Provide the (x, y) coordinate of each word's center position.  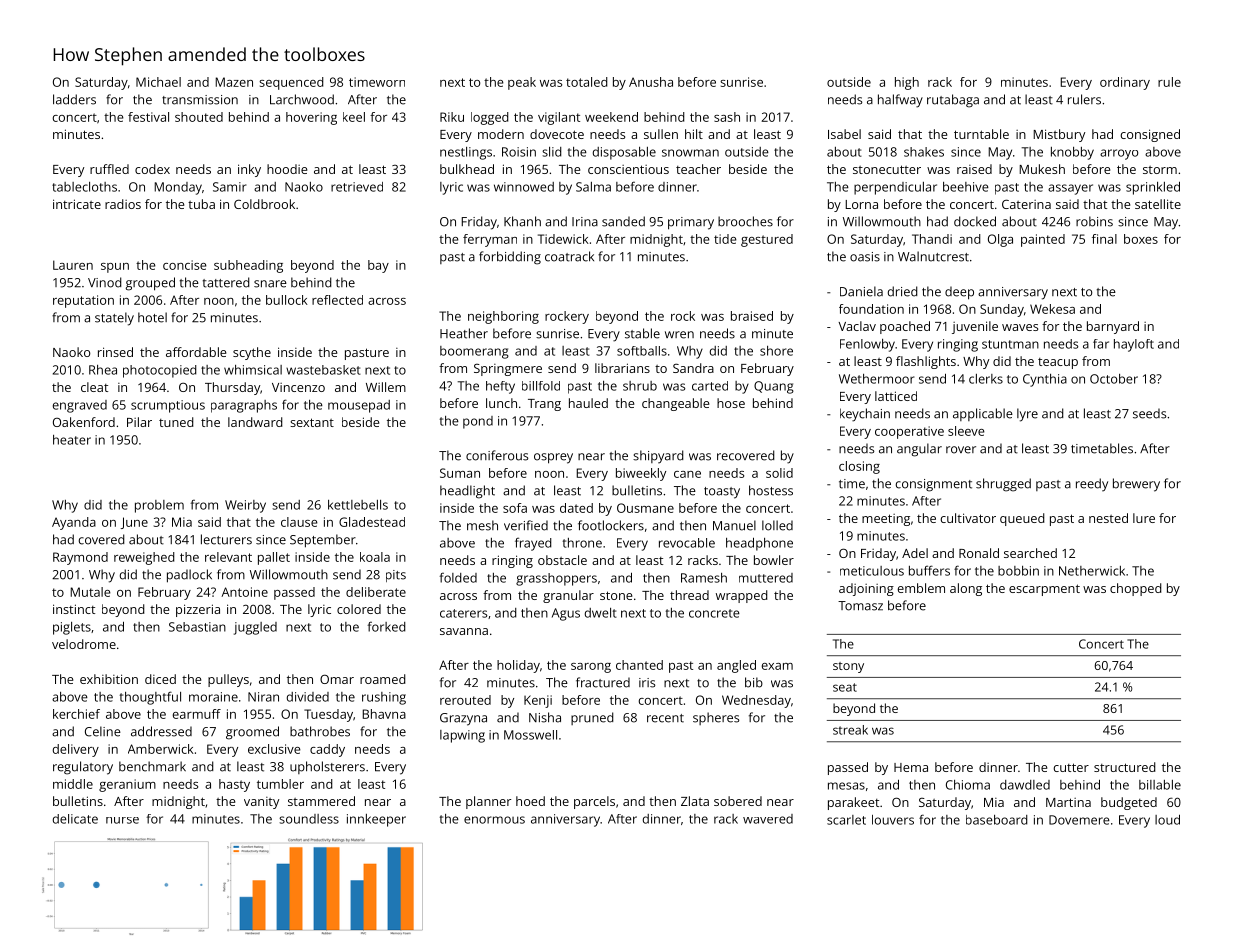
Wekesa (1052, 309)
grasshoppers (556, 579)
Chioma (968, 785)
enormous (494, 820)
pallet (274, 558)
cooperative (909, 432)
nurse (122, 820)
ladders (74, 99)
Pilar (139, 422)
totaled (587, 82)
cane (687, 474)
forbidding (510, 258)
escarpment (1044, 590)
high (907, 83)
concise (185, 265)
